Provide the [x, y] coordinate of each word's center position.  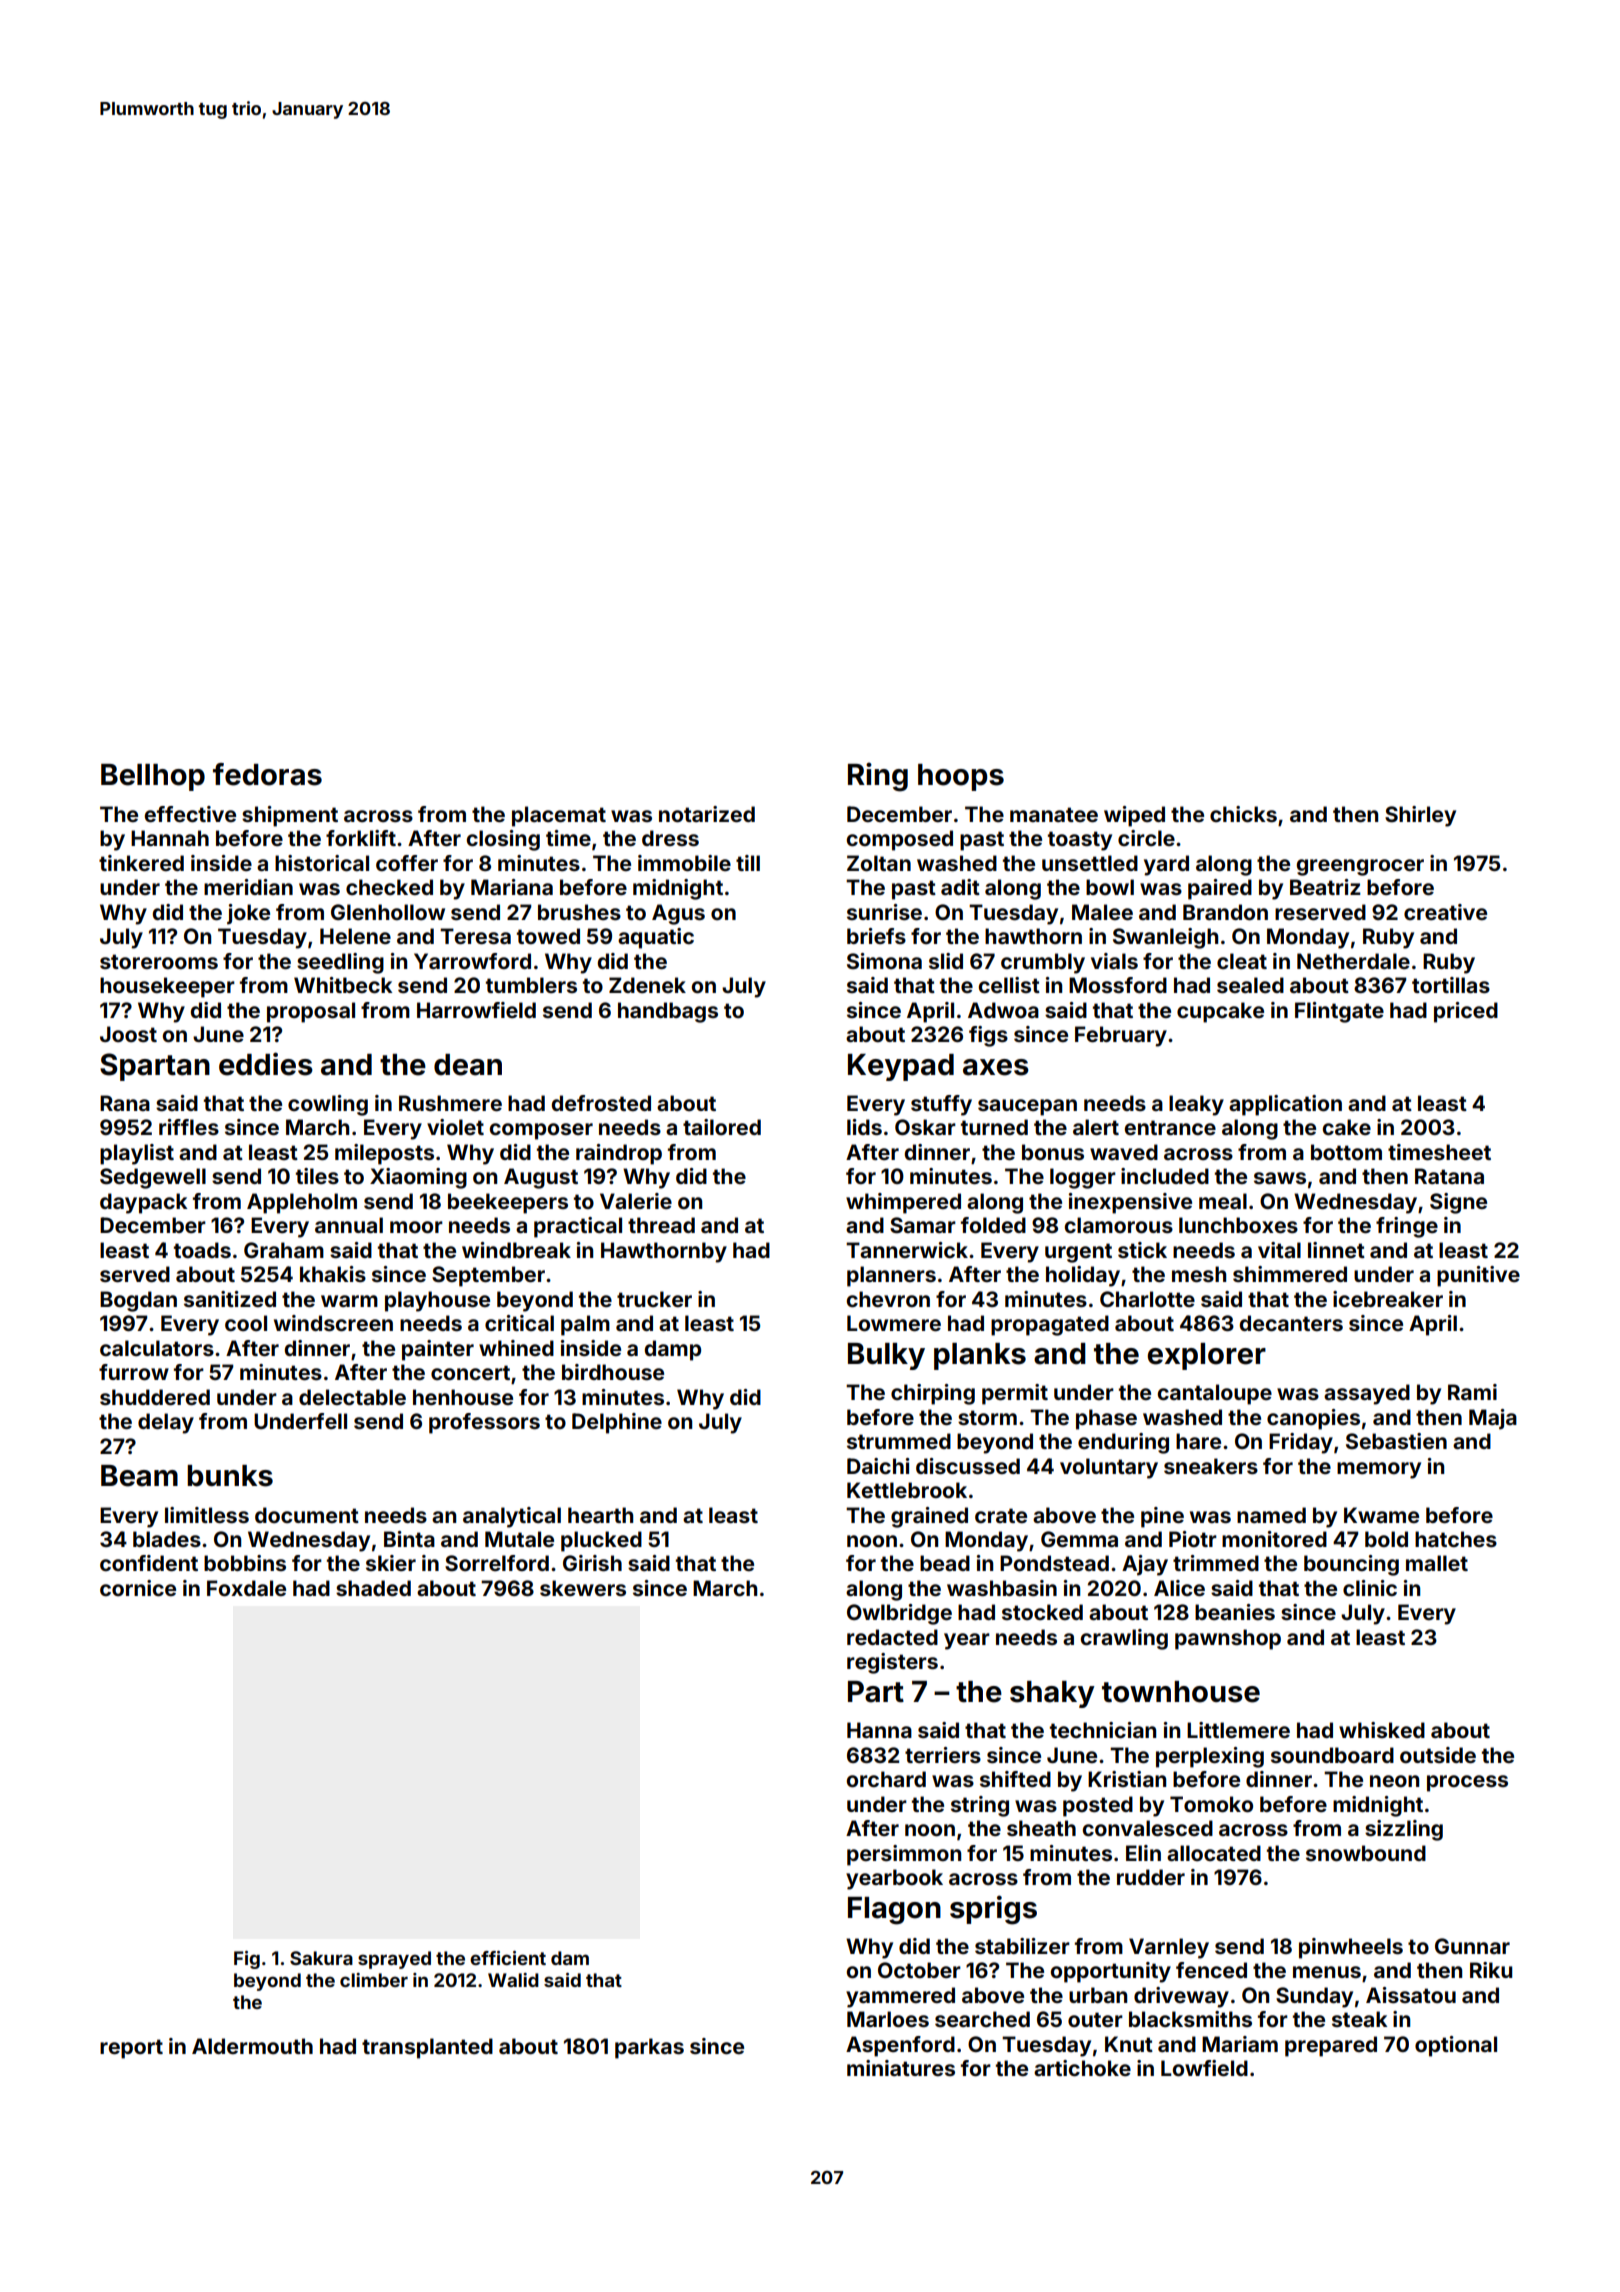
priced [1466, 1012]
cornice [138, 1588]
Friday [1301, 1443]
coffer [407, 863]
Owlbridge [899, 1614]
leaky [1196, 1105]
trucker [654, 1299]
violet [455, 1127]
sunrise [884, 912]
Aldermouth [252, 2046]
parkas [649, 2048]
